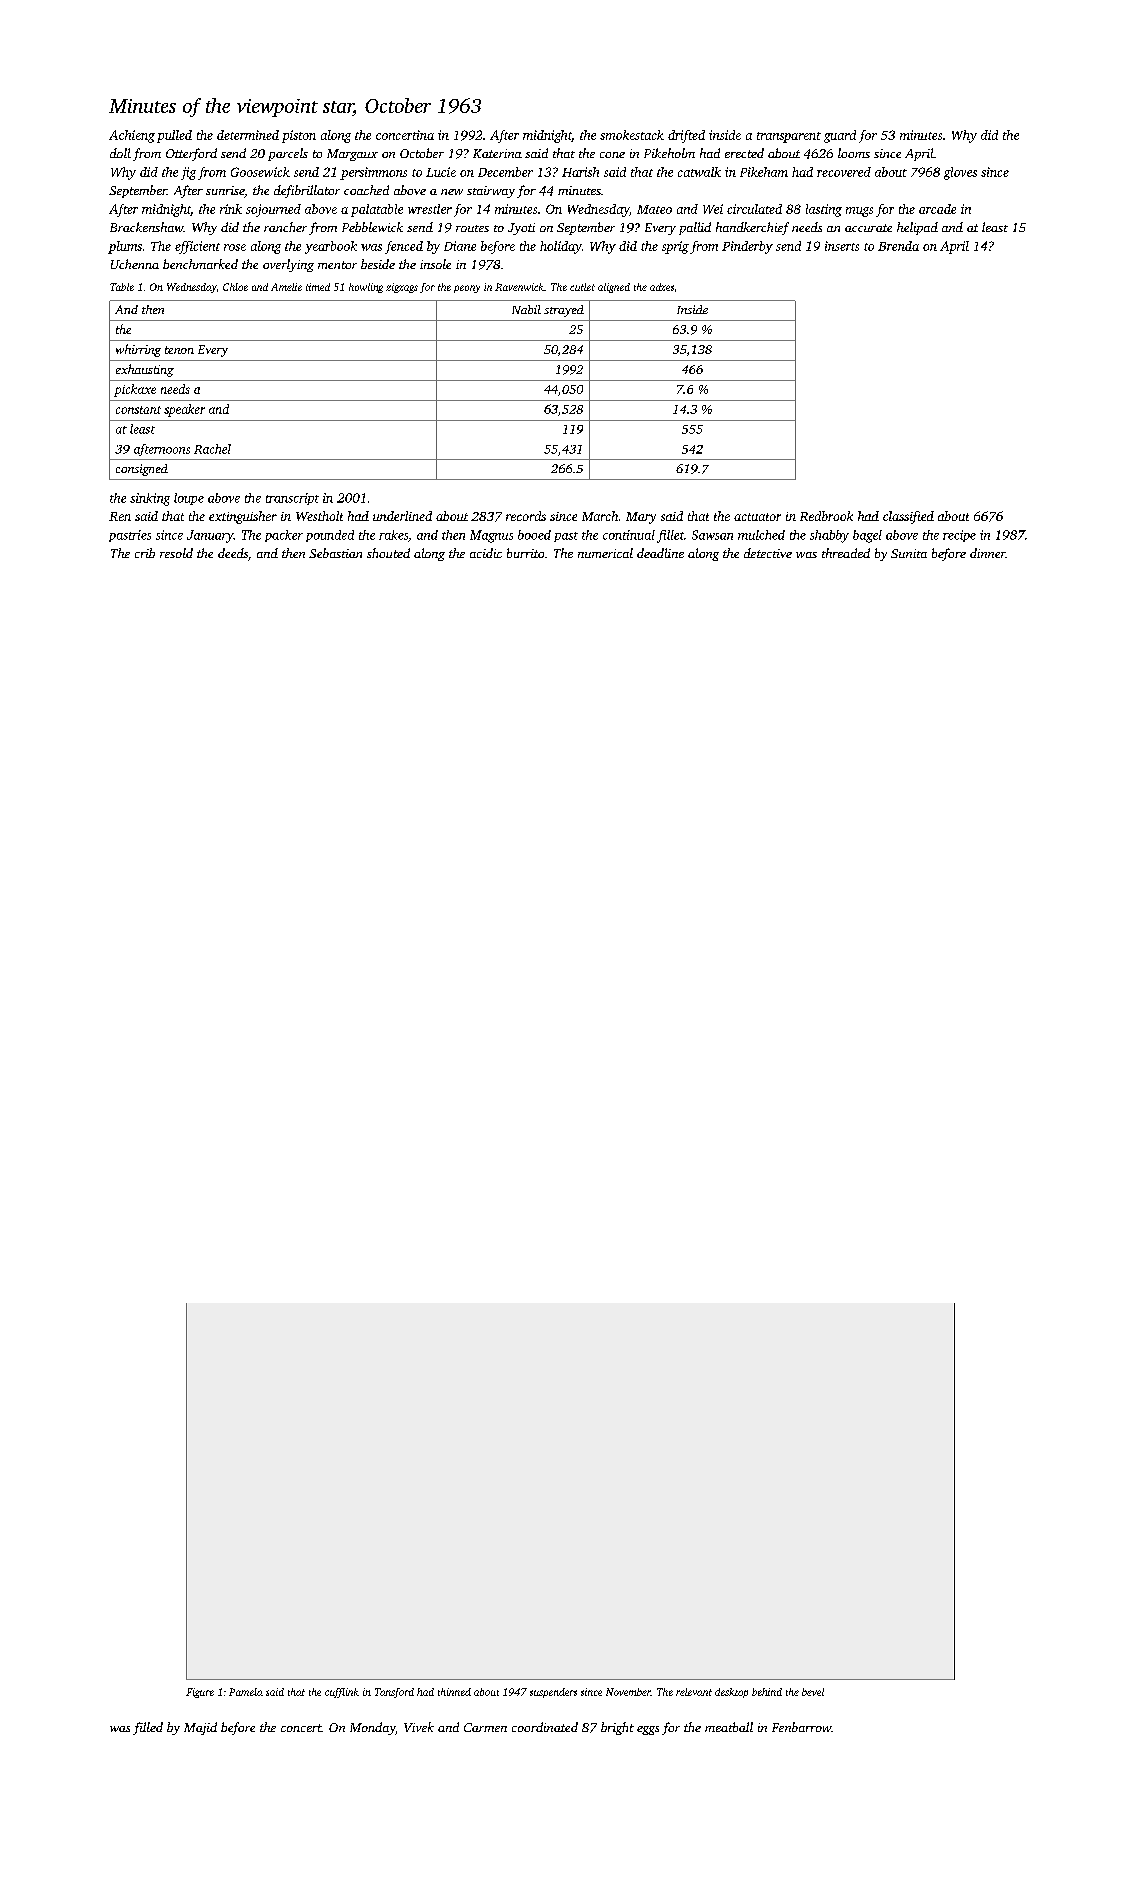  What do you see at coordinates (813, 1692) in the screenshot?
I see `bevel` at bounding box center [813, 1692].
